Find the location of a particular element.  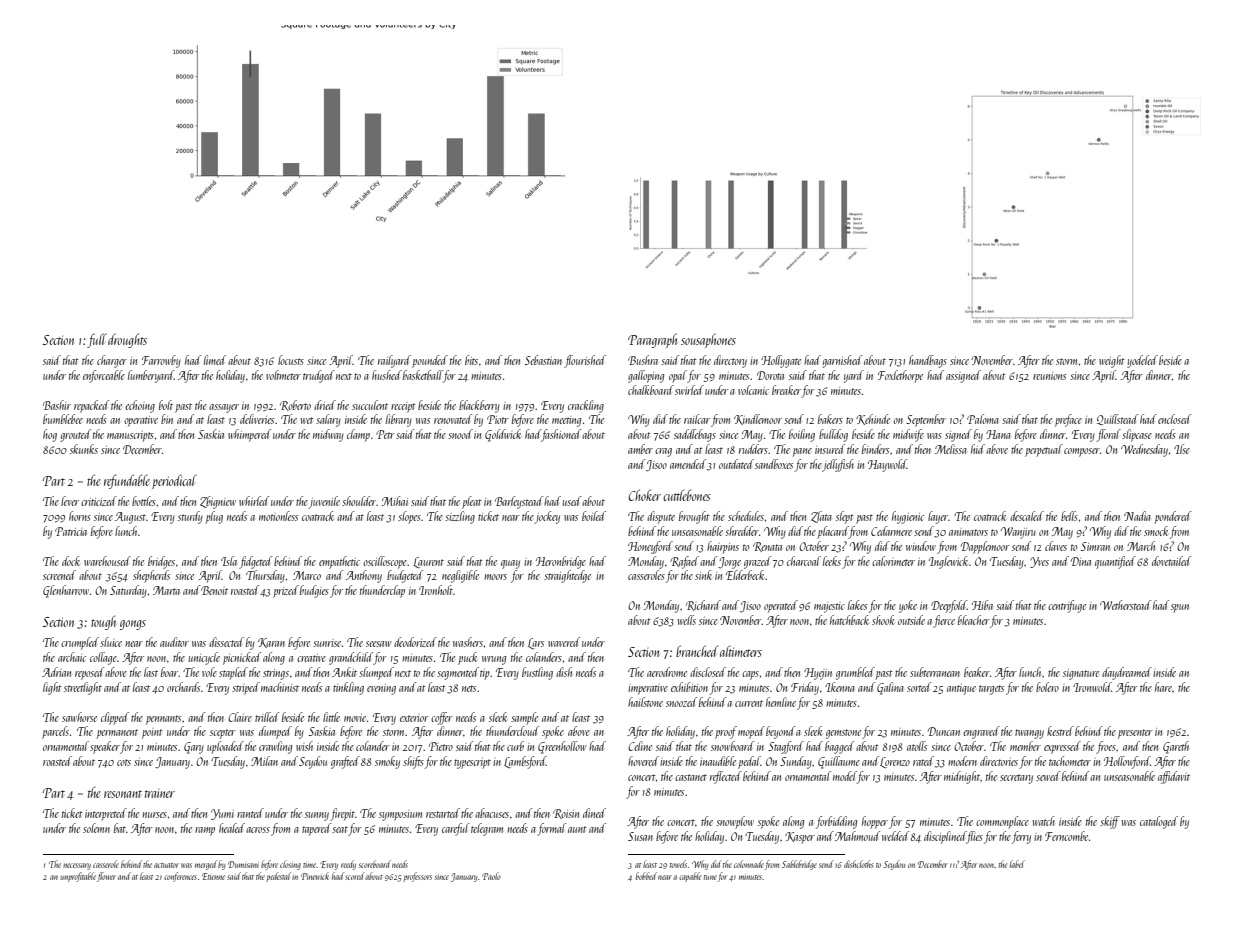

uploaded is located at coordinates (225, 747).
